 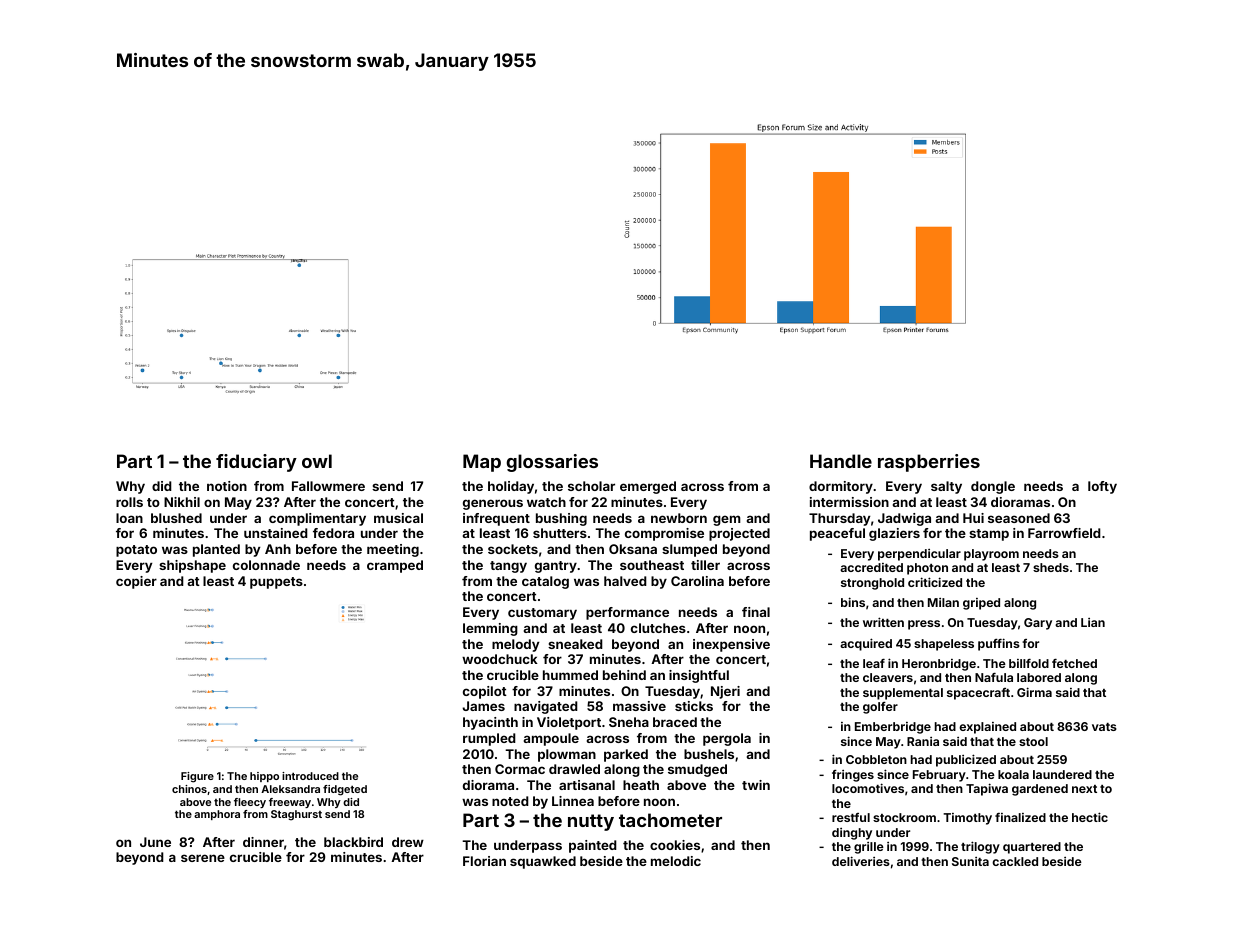 What do you see at coordinates (485, 692) in the document?
I see `copilot` at bounding box center [485, 692].
